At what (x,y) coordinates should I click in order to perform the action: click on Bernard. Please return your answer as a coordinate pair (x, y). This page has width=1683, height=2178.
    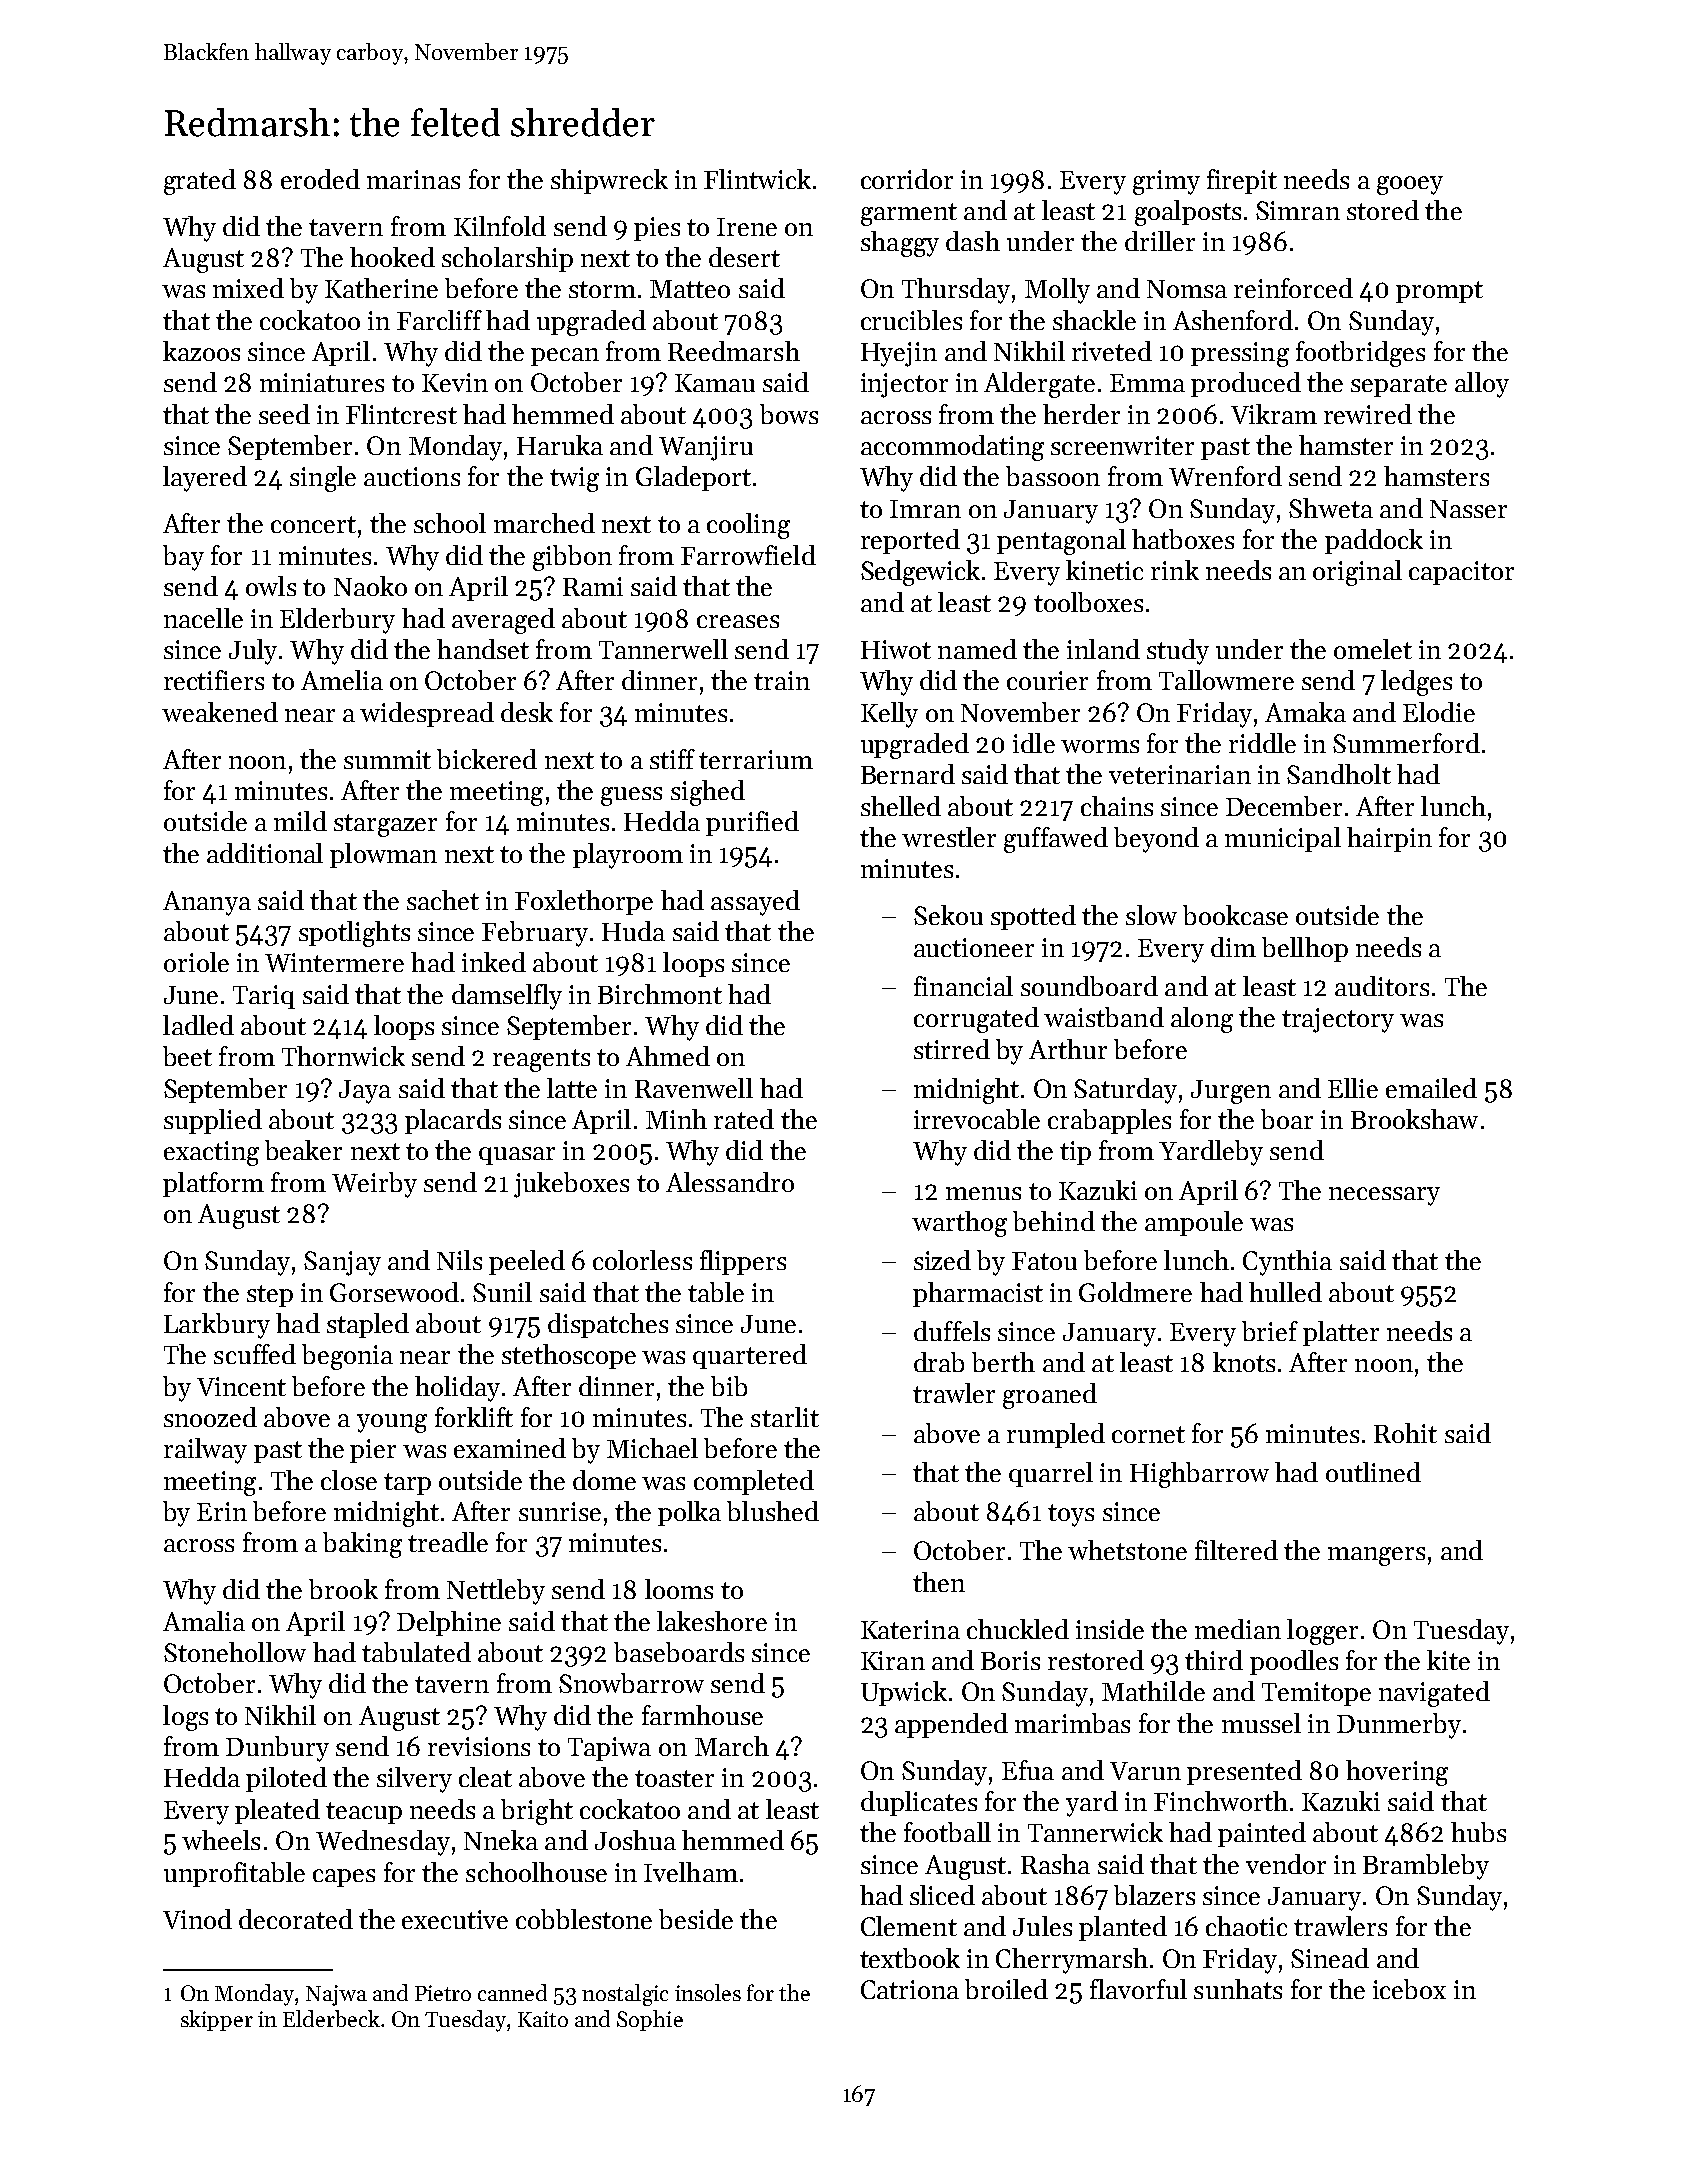
    Looking at the image, I should click on (908, 774).
